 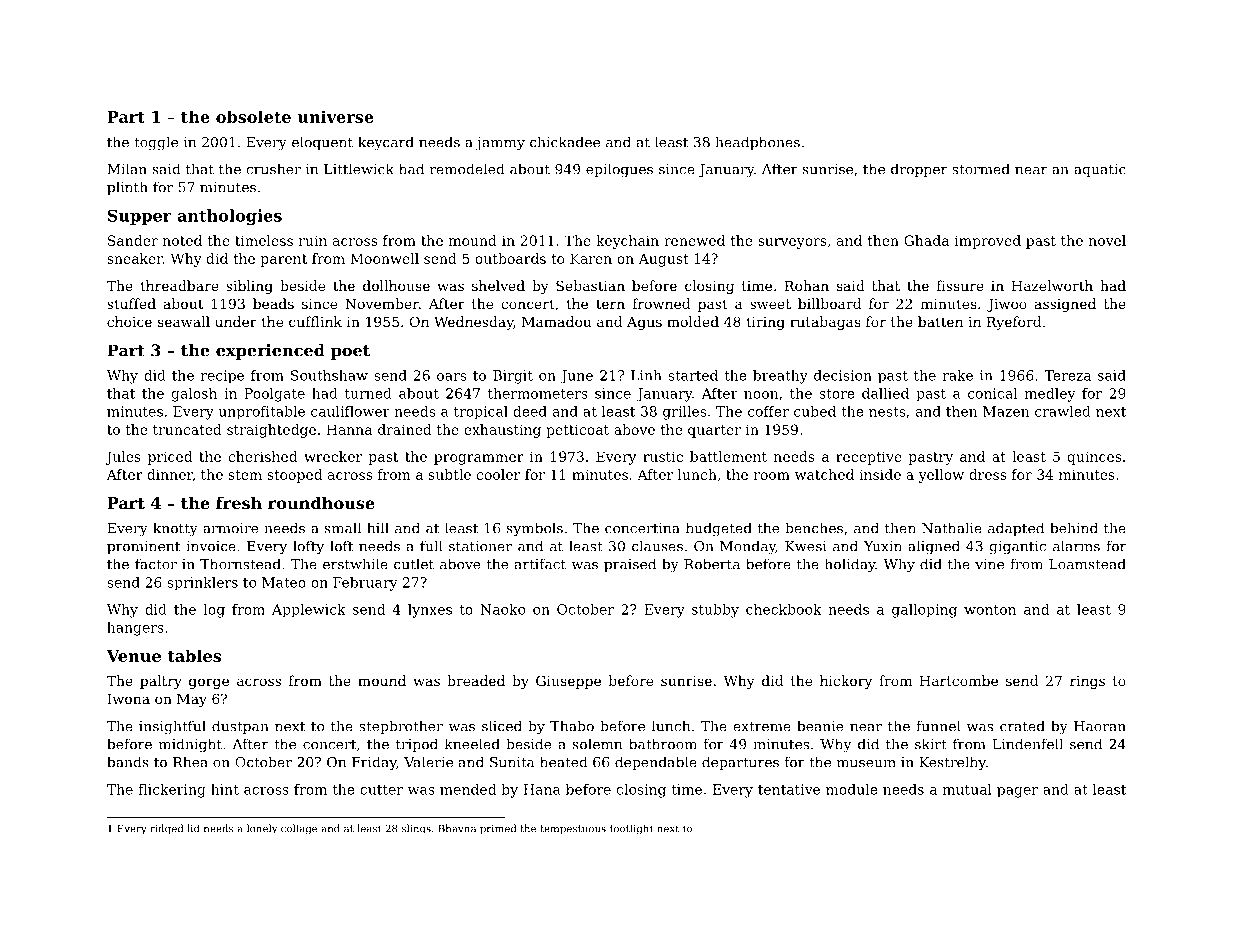 What do you see at coordinates (1017, 792) in the screenshot?
I see `pager` at bounding box center [1017, 792].
